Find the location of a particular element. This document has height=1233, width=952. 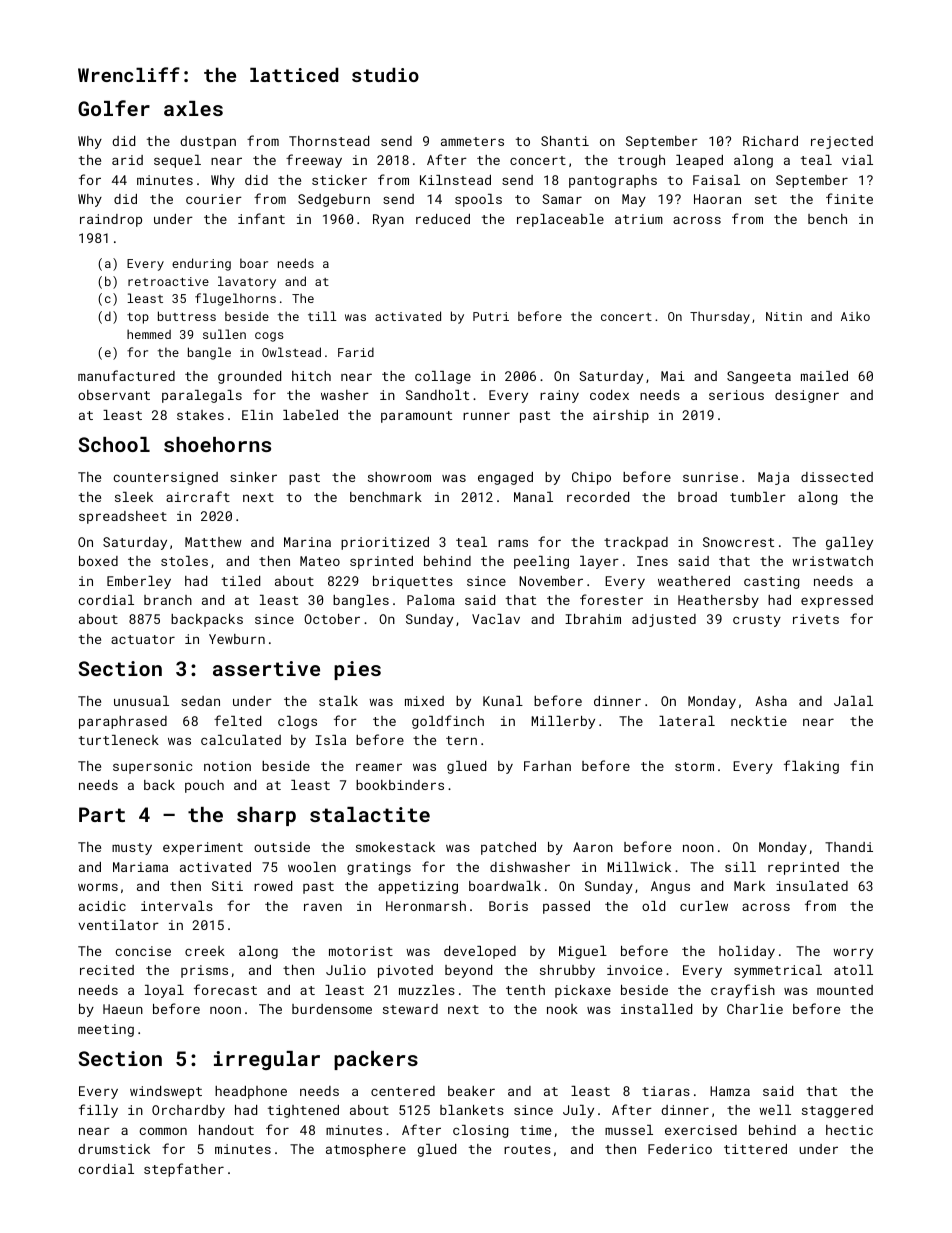

aircraft is located at coordinates (198, 496).
